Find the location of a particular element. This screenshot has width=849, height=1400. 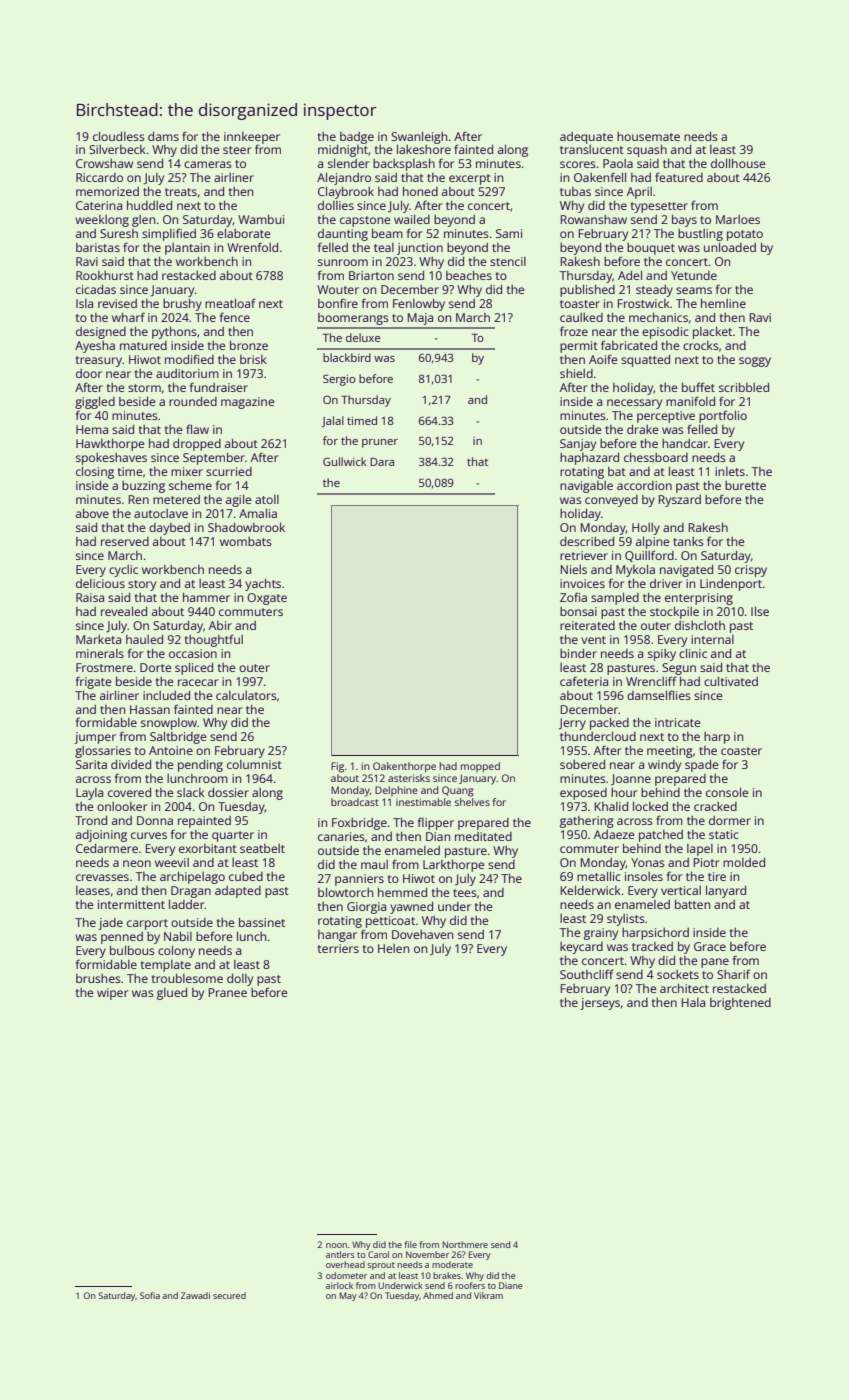

housemate is located at coordinates (648, 136).
